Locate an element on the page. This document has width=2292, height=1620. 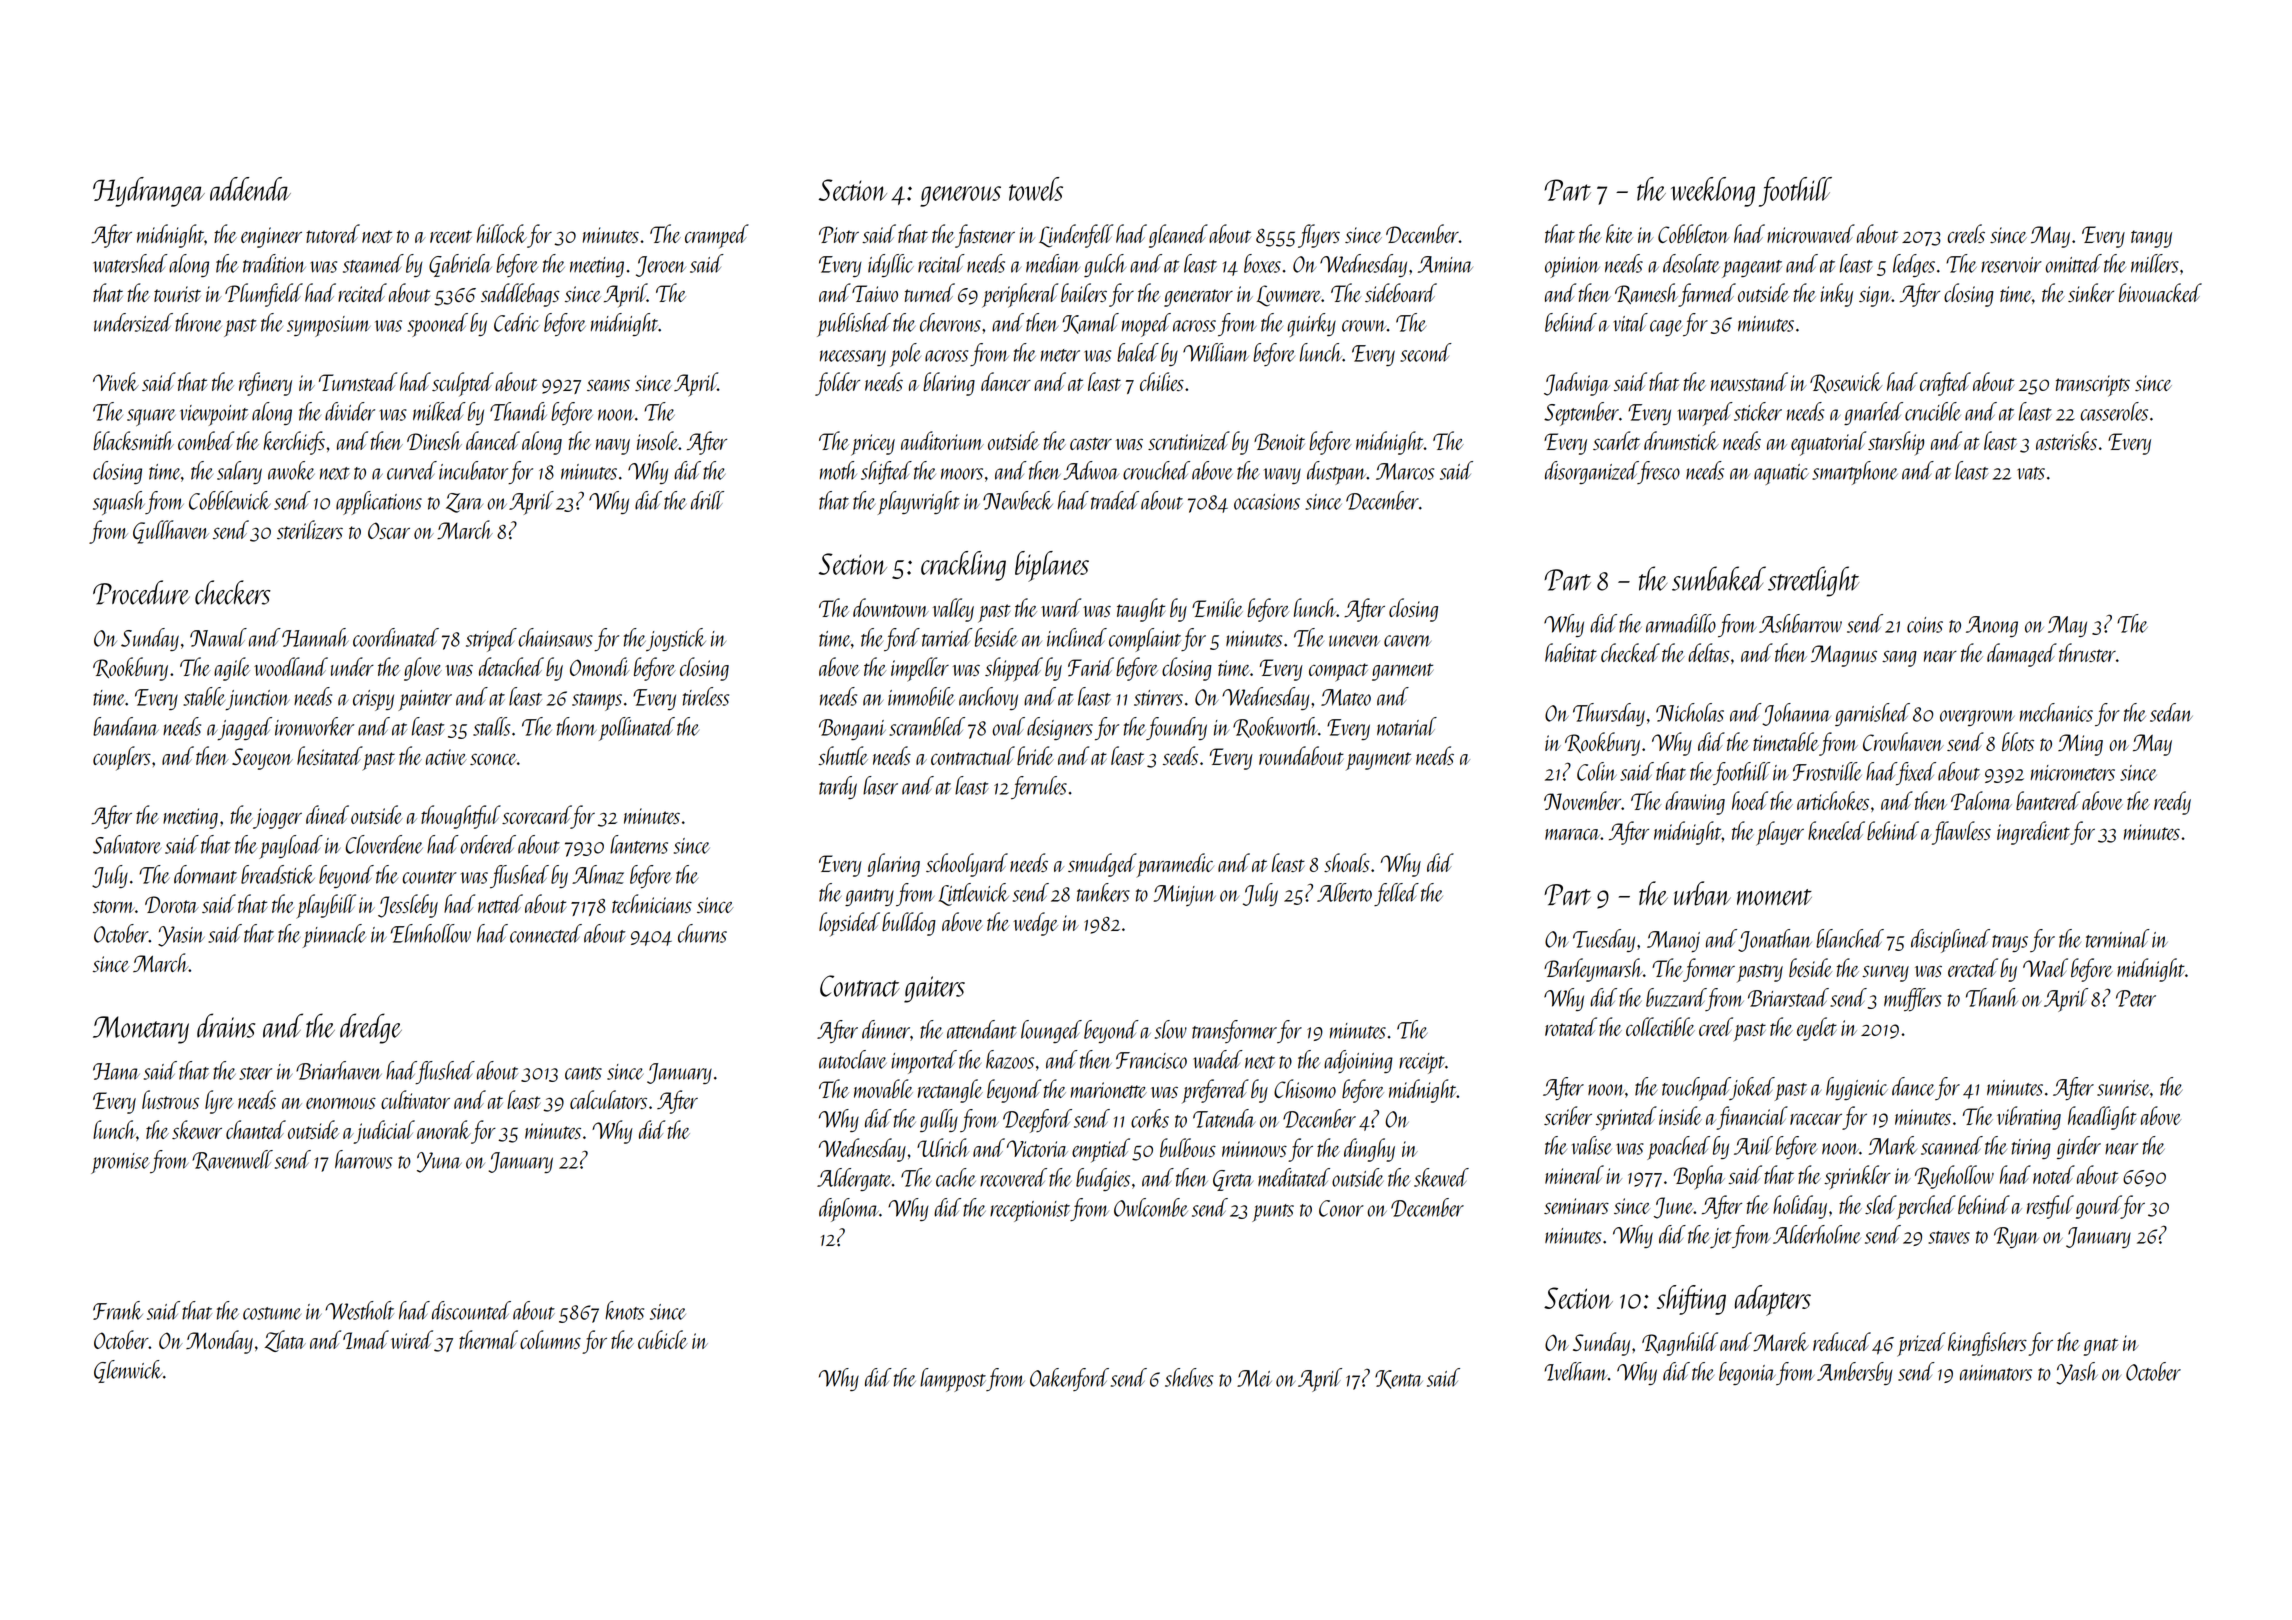
Nicholas is located at coordinates (1690, 712).
